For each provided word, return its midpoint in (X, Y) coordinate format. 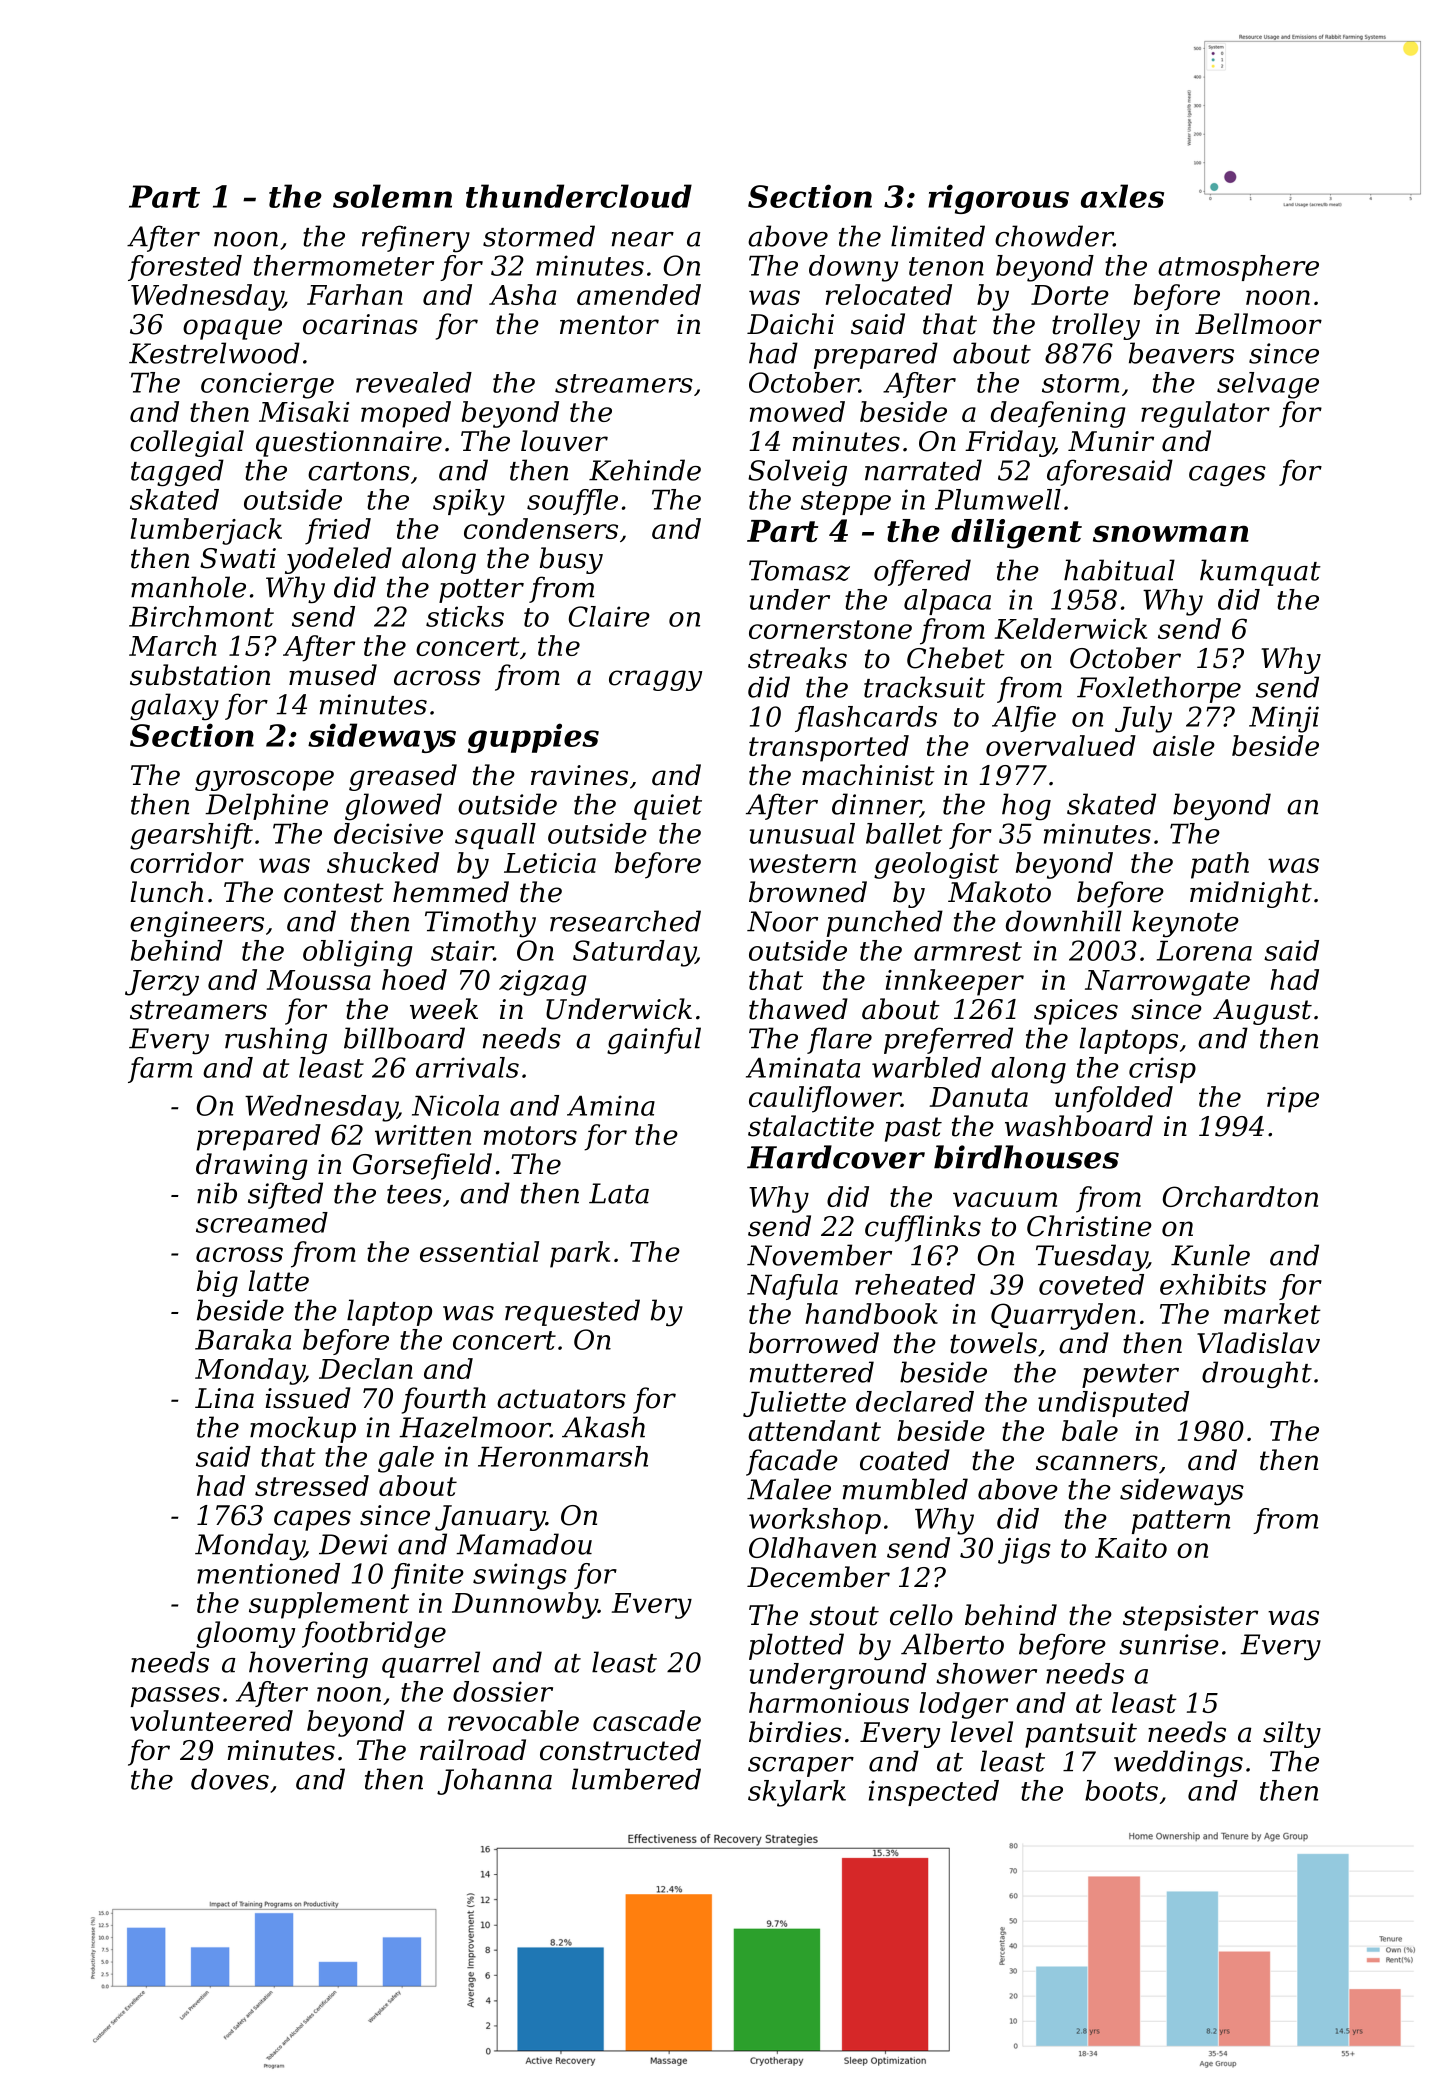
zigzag (543, 983)
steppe (846, 503)
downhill (1064, 921)
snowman (1171, 533)
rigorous (998, 199)
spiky (469, 502)
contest (334, 893)
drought (1257, 1375)
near (643, 239)
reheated (915, 1284)
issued (308, 1398)
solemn (392, 196)
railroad (473, 1750)
